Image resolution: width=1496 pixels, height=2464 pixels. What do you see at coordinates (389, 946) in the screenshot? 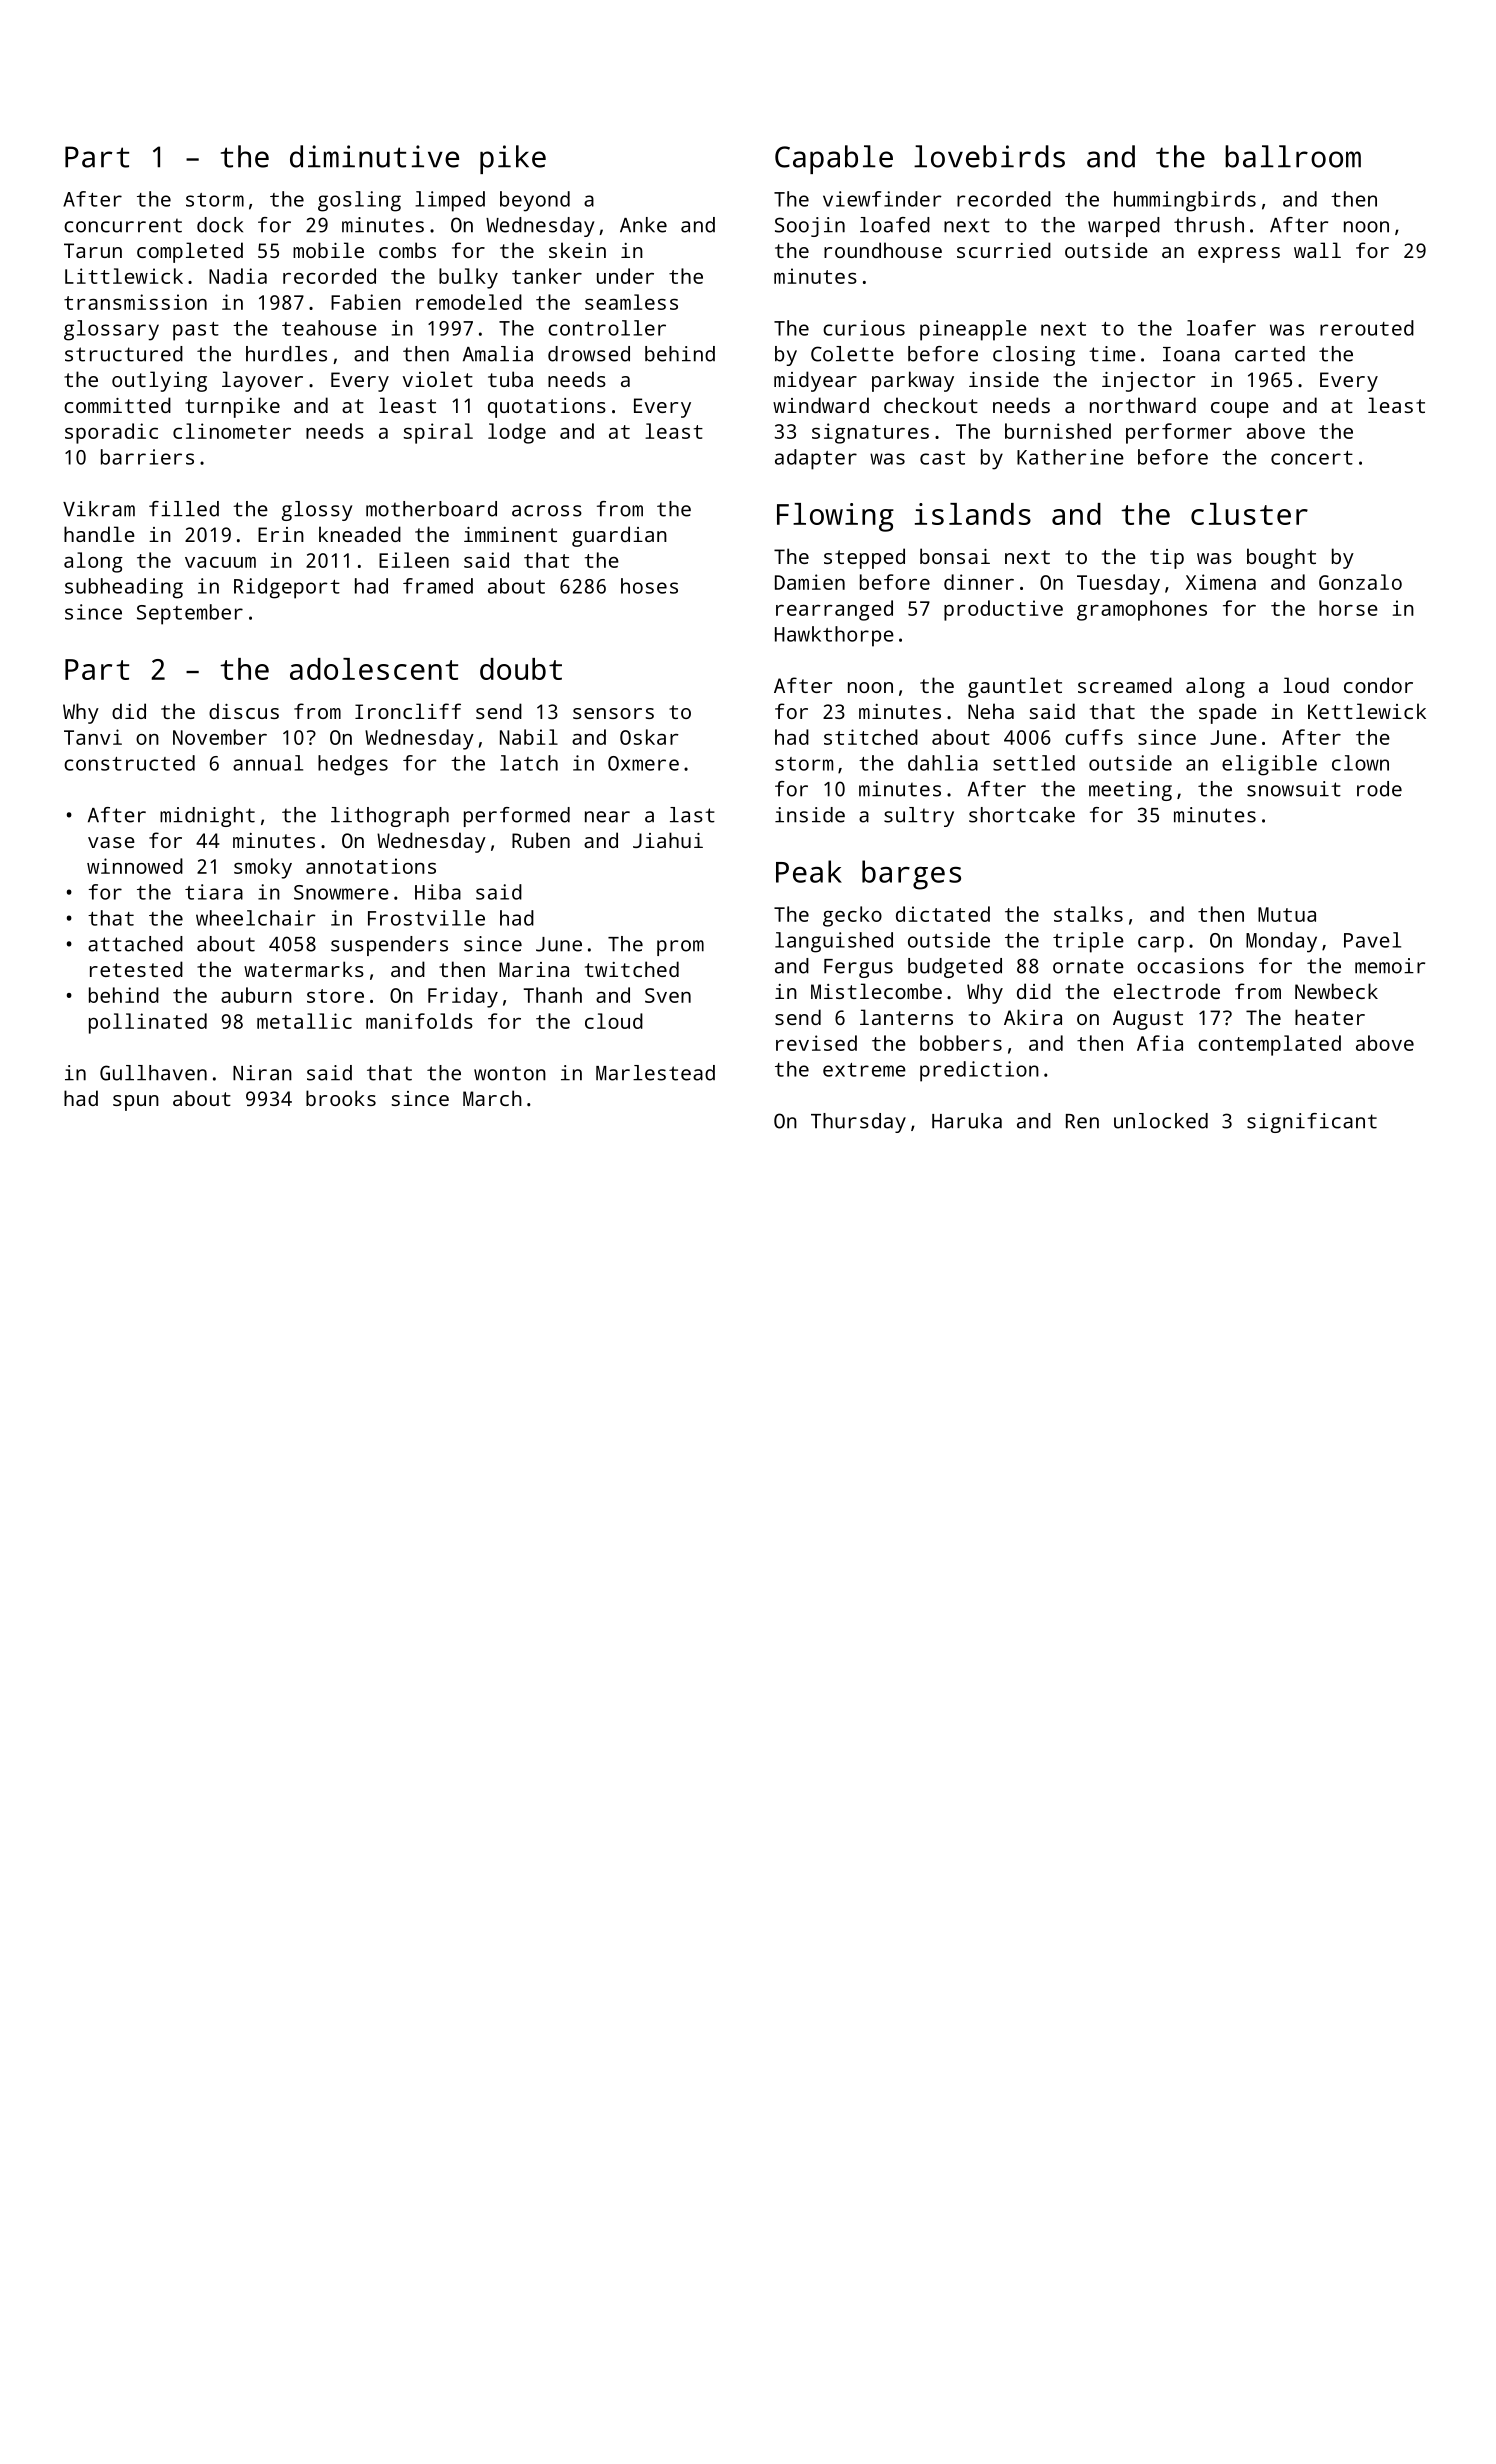
I see `suspenders` at bounding box center [389, 946].
